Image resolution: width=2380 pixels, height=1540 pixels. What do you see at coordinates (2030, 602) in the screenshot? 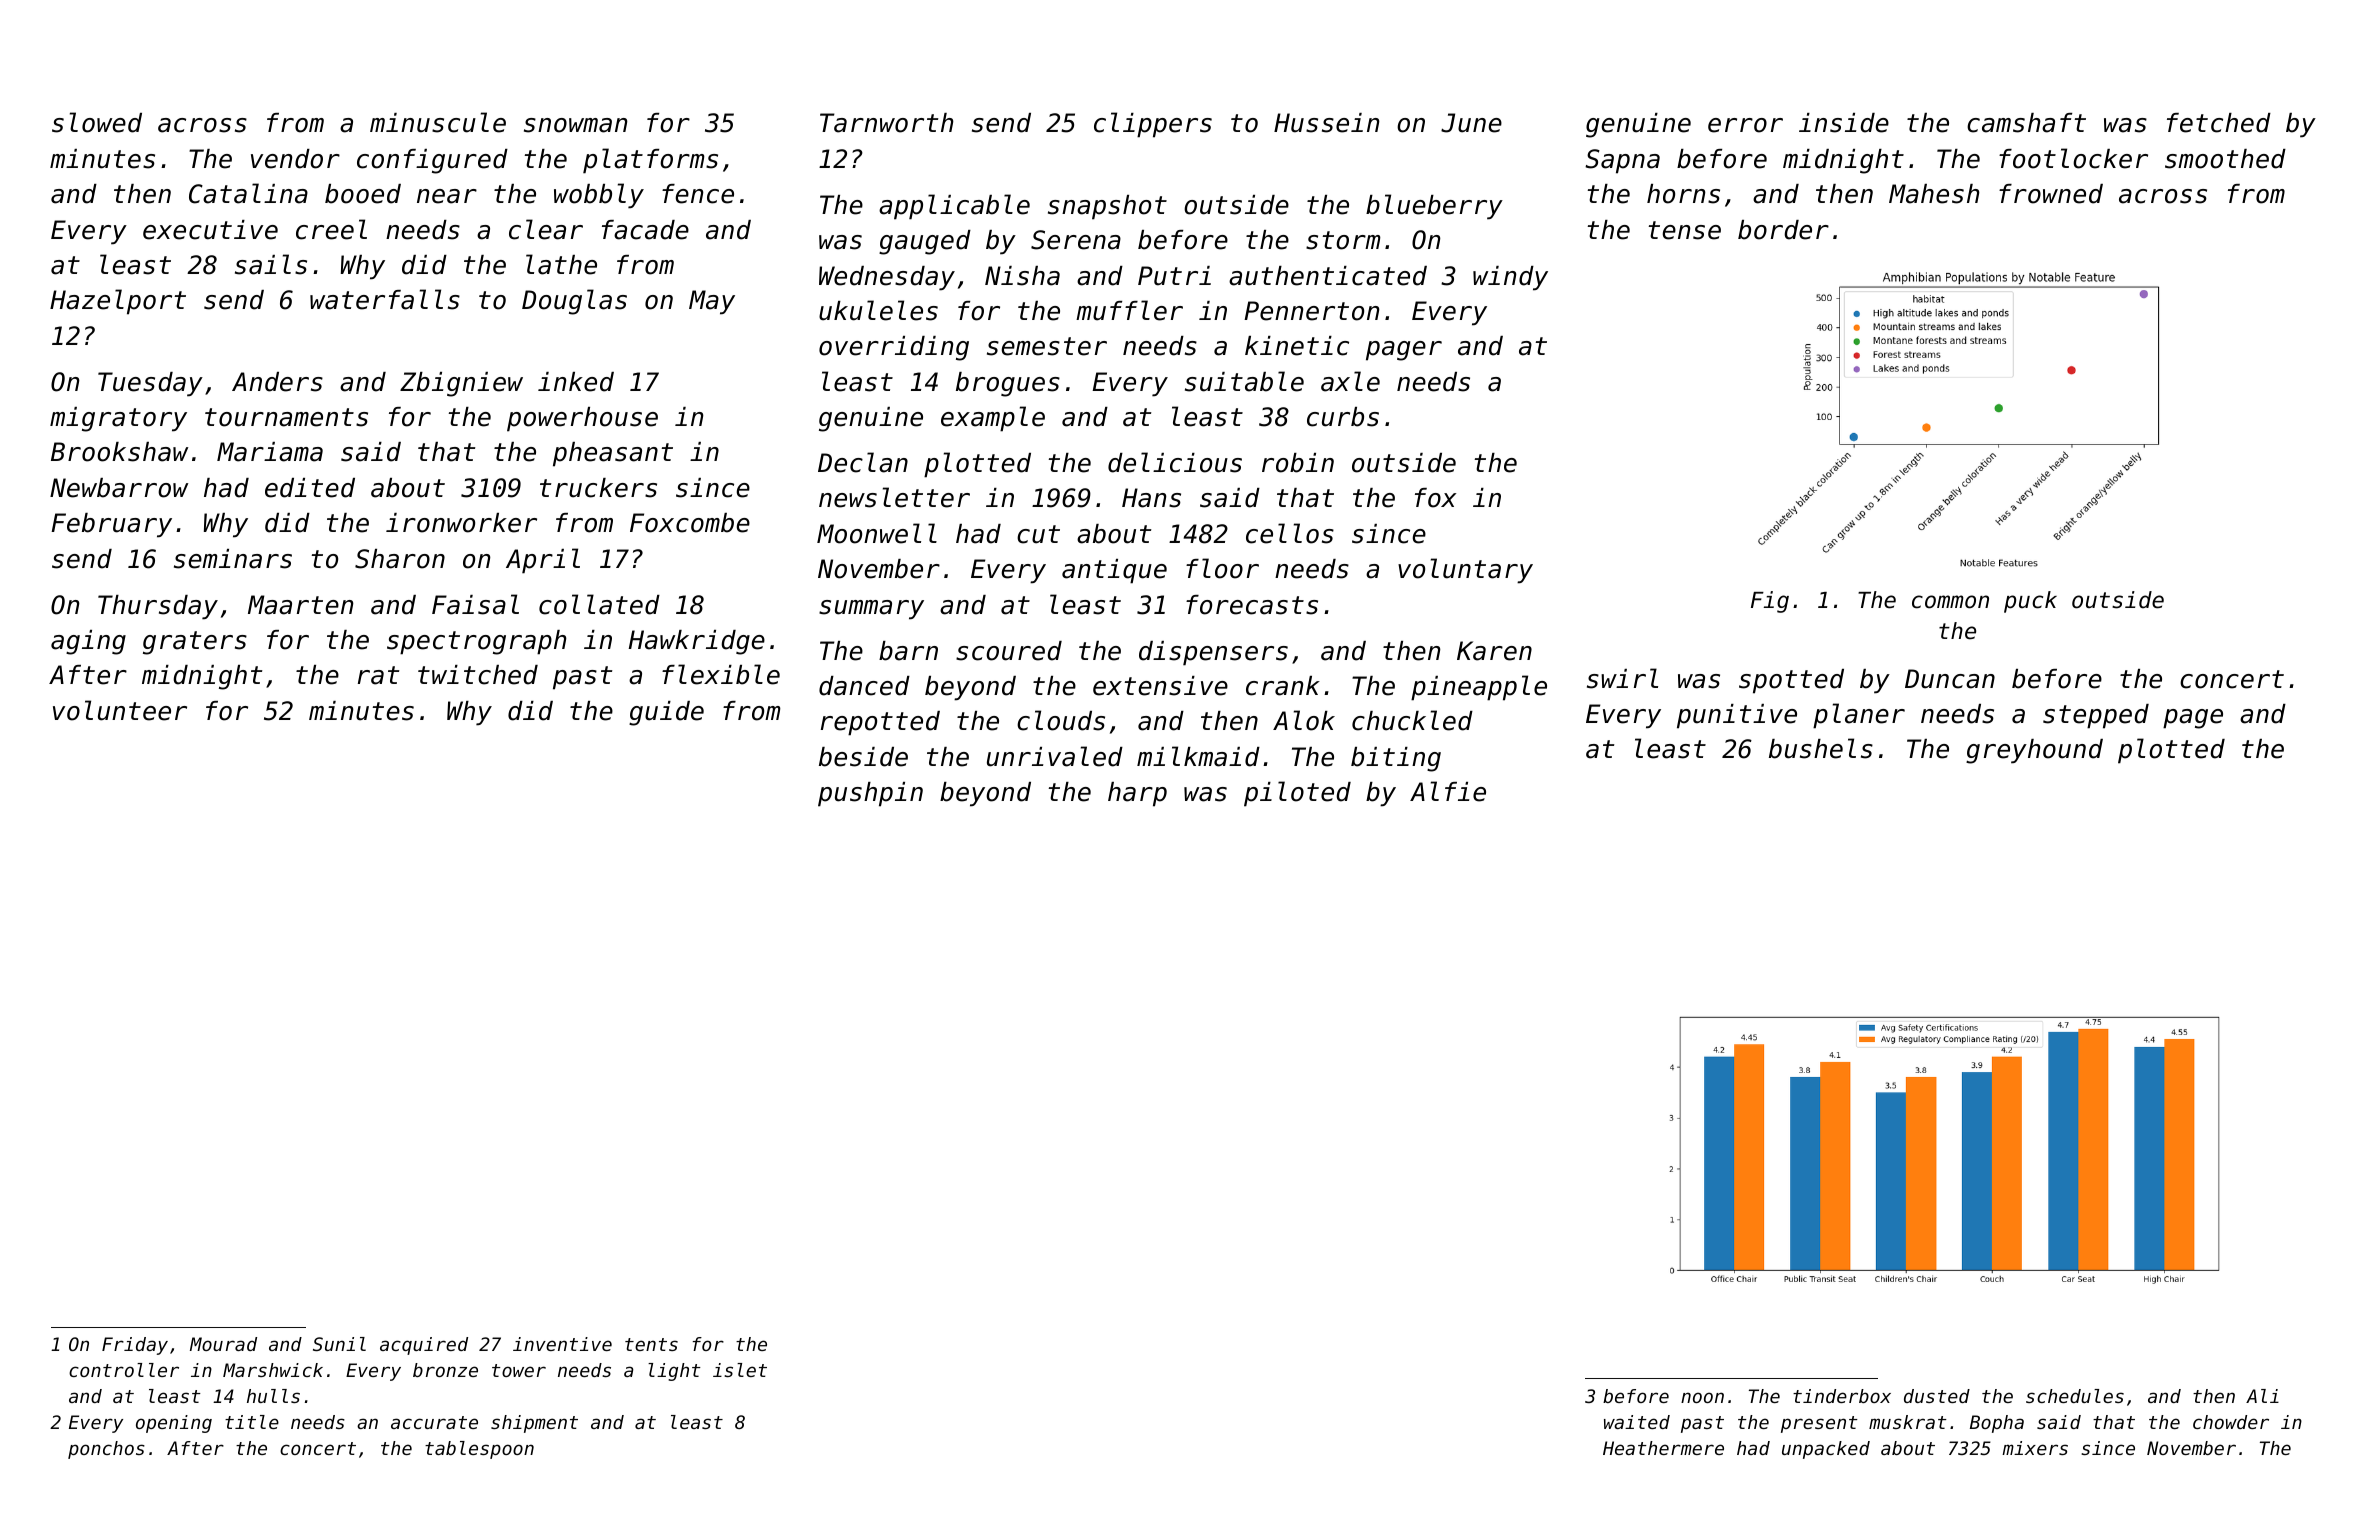
I see `puck` at bounding box center [2030, 602].
